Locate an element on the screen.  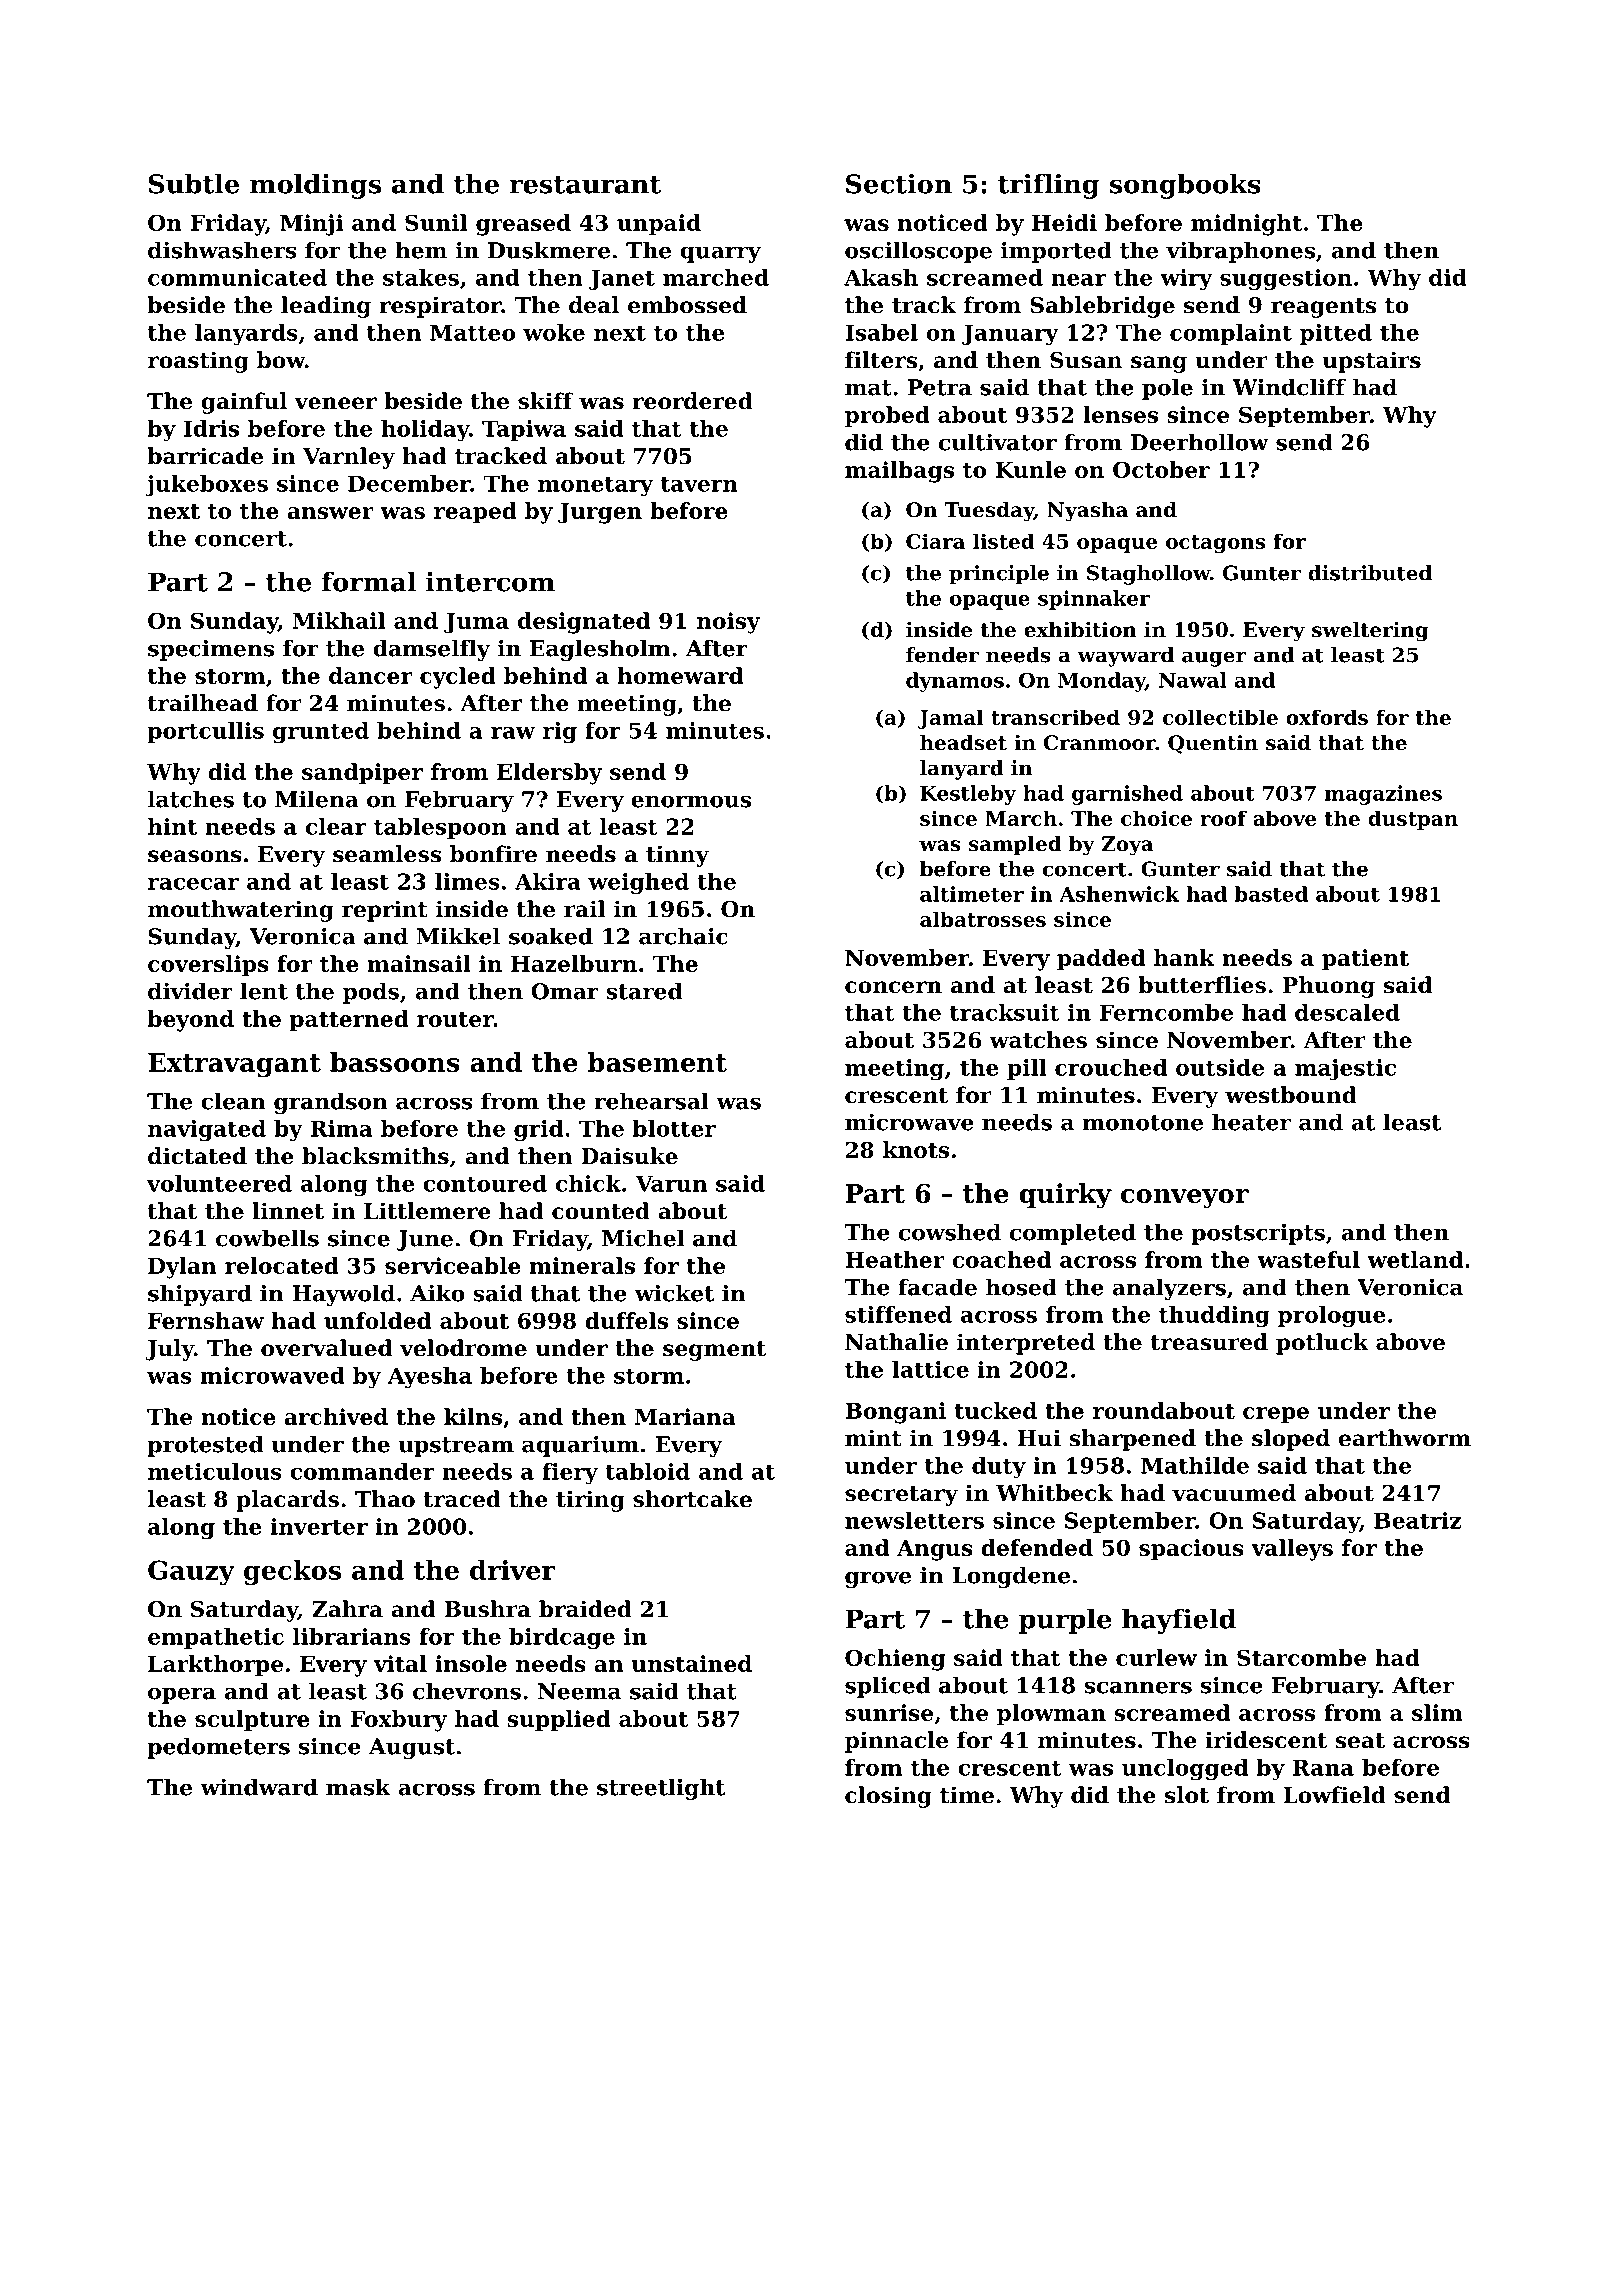
Varnley is located at coordinates (349, 458).
